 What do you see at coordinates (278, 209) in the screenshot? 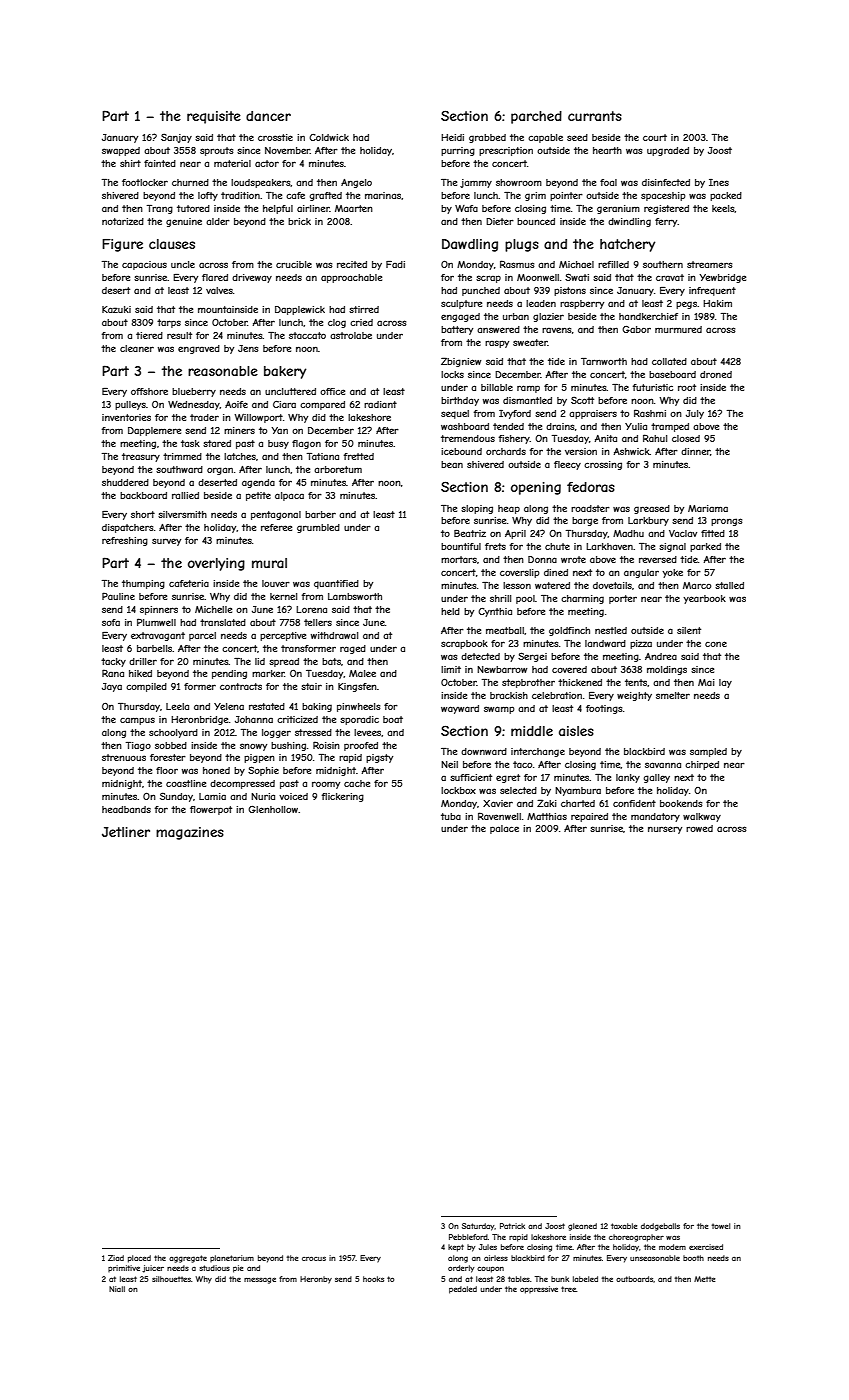
I see `helpful` at bounding box center [278, 209].
